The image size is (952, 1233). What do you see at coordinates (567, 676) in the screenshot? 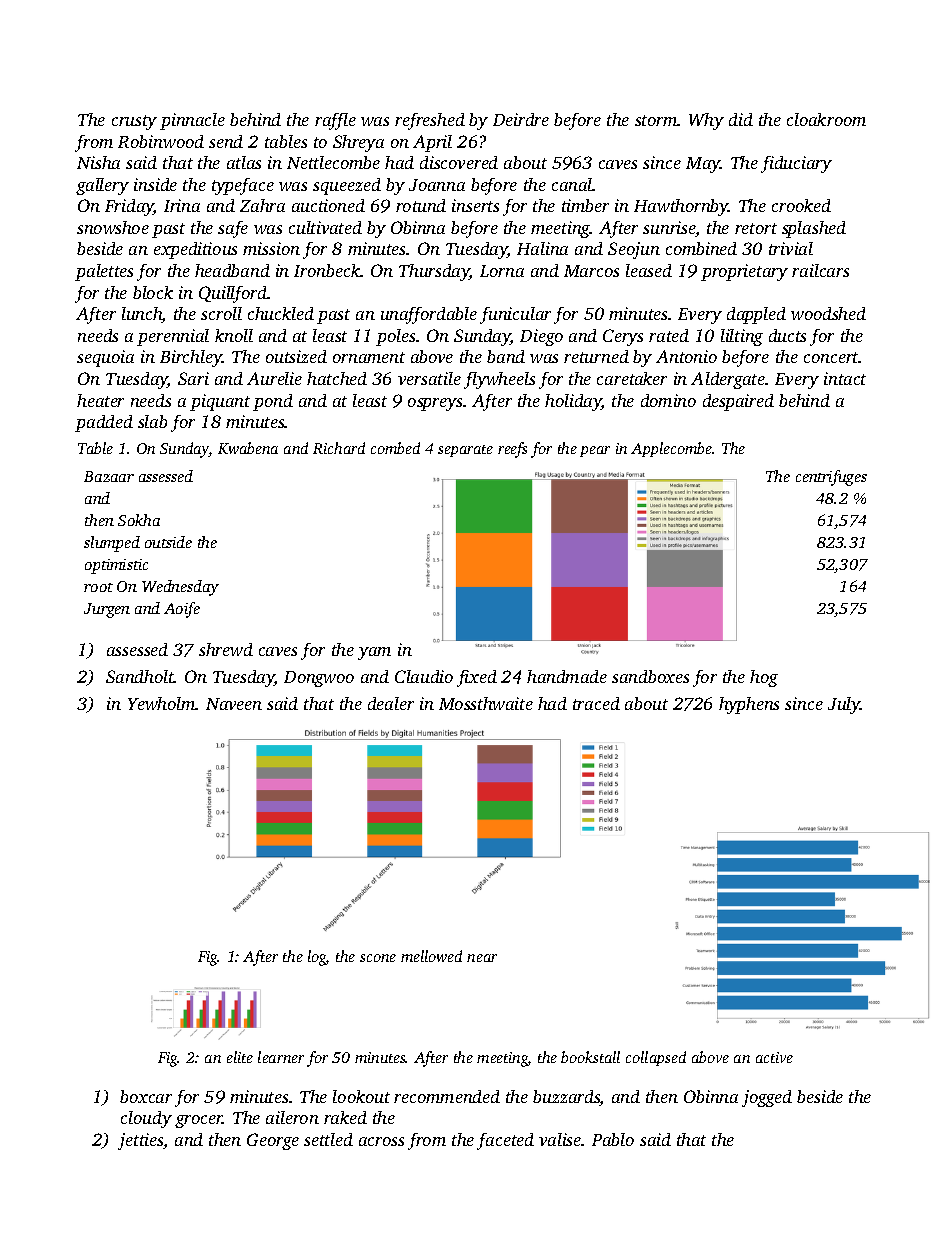
I see `handmade` at bounding box center [567, 676].
